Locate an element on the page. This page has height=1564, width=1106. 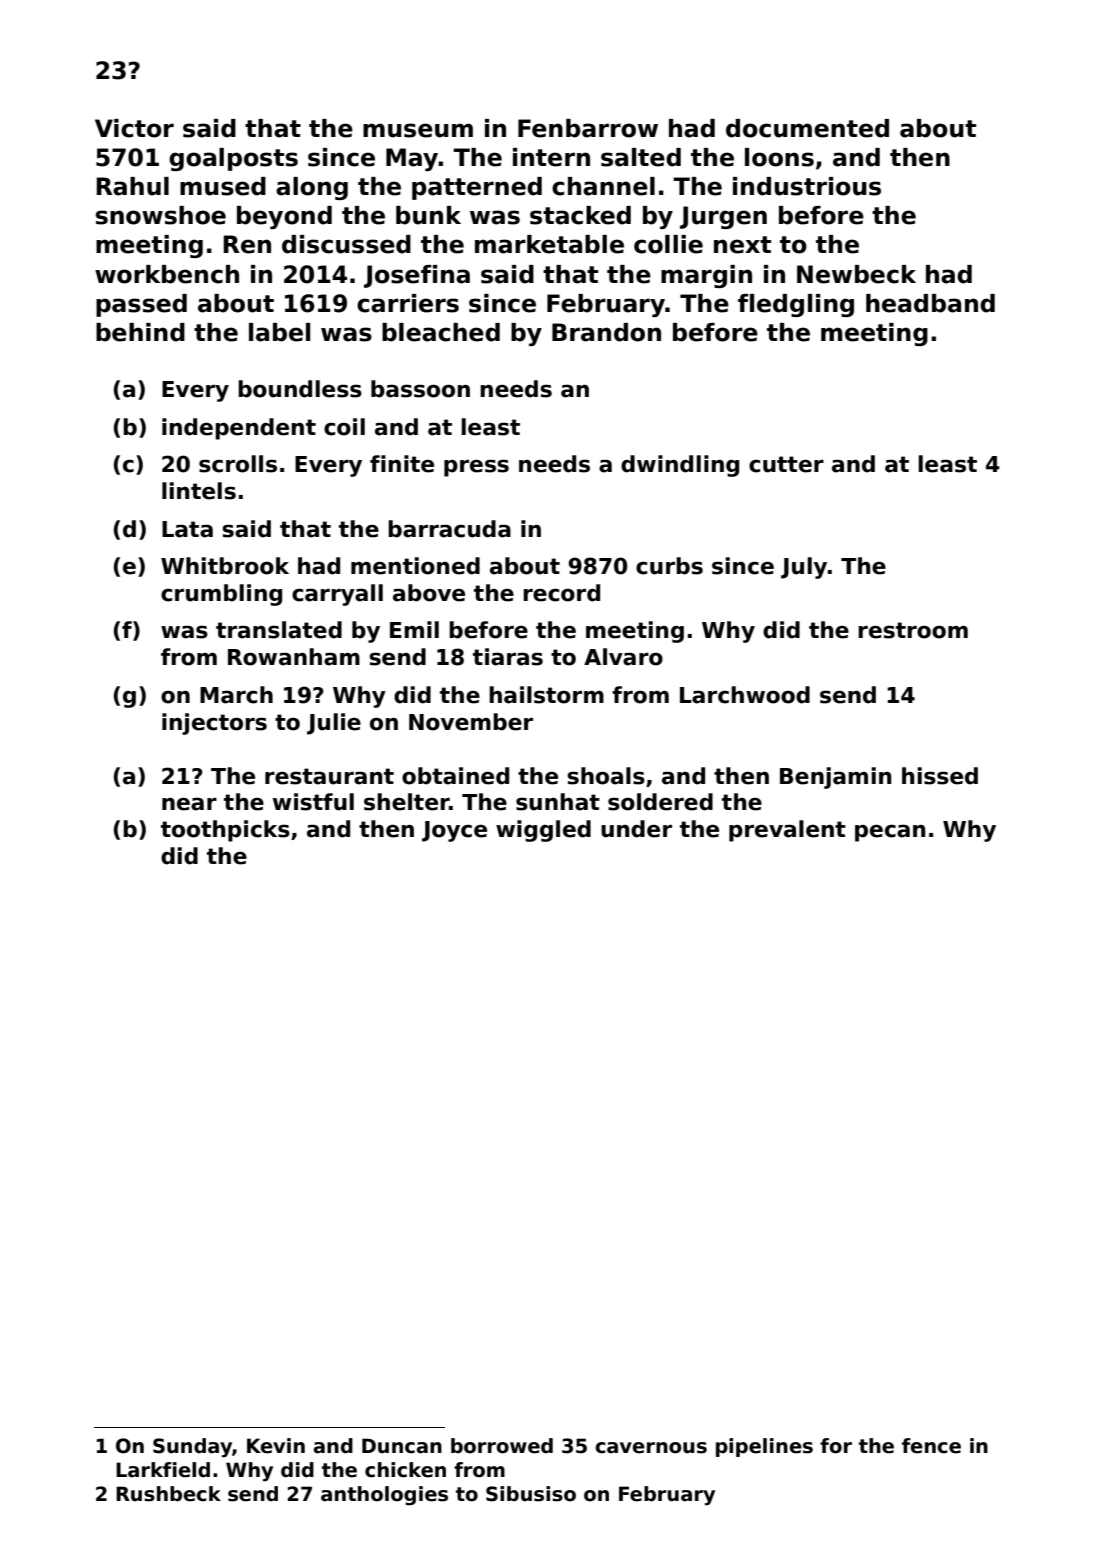
anthologies is located at coordinates (384, 1496).
